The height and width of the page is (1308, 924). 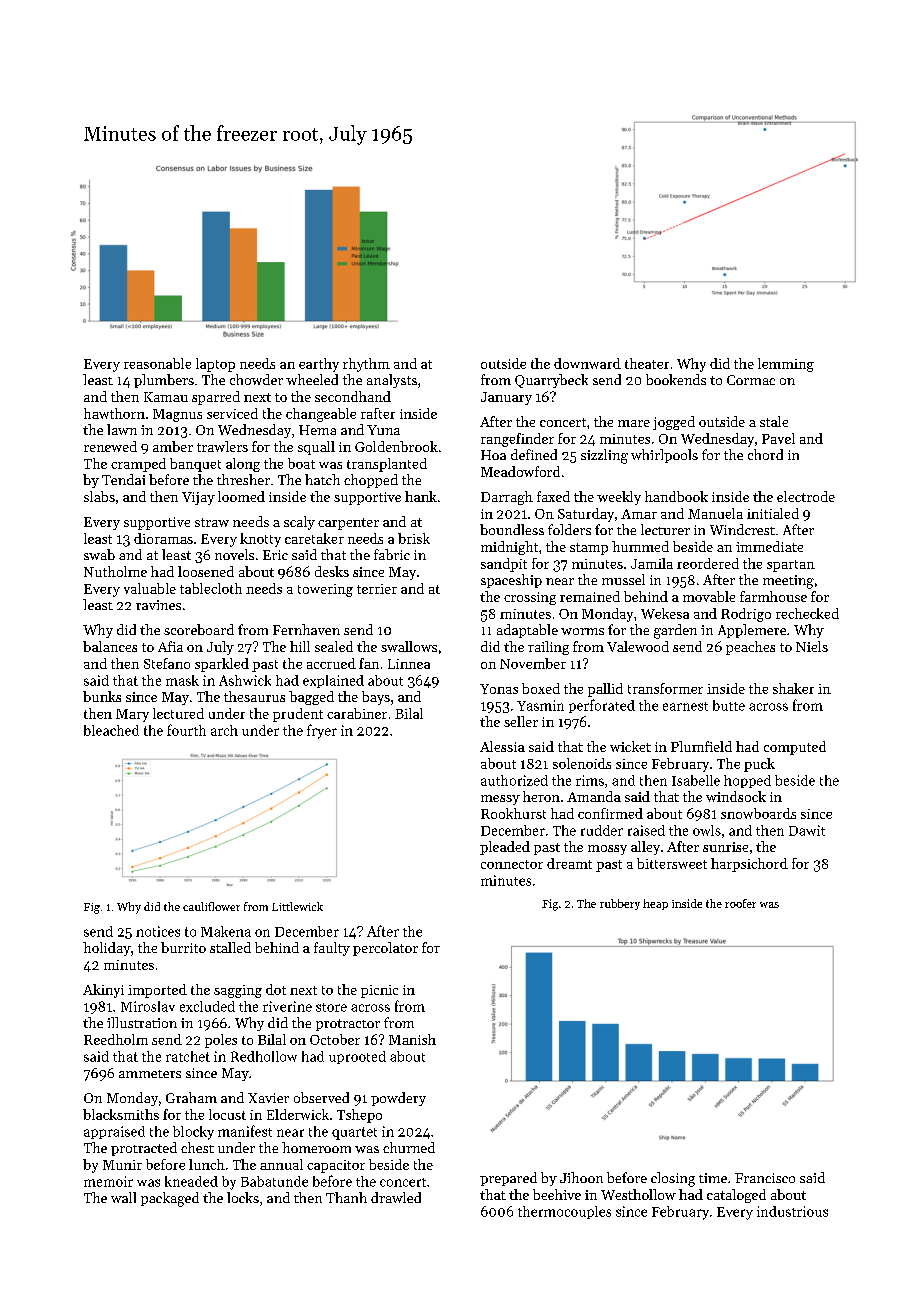 I want to click on laptop, so click(x=215, y=365).
